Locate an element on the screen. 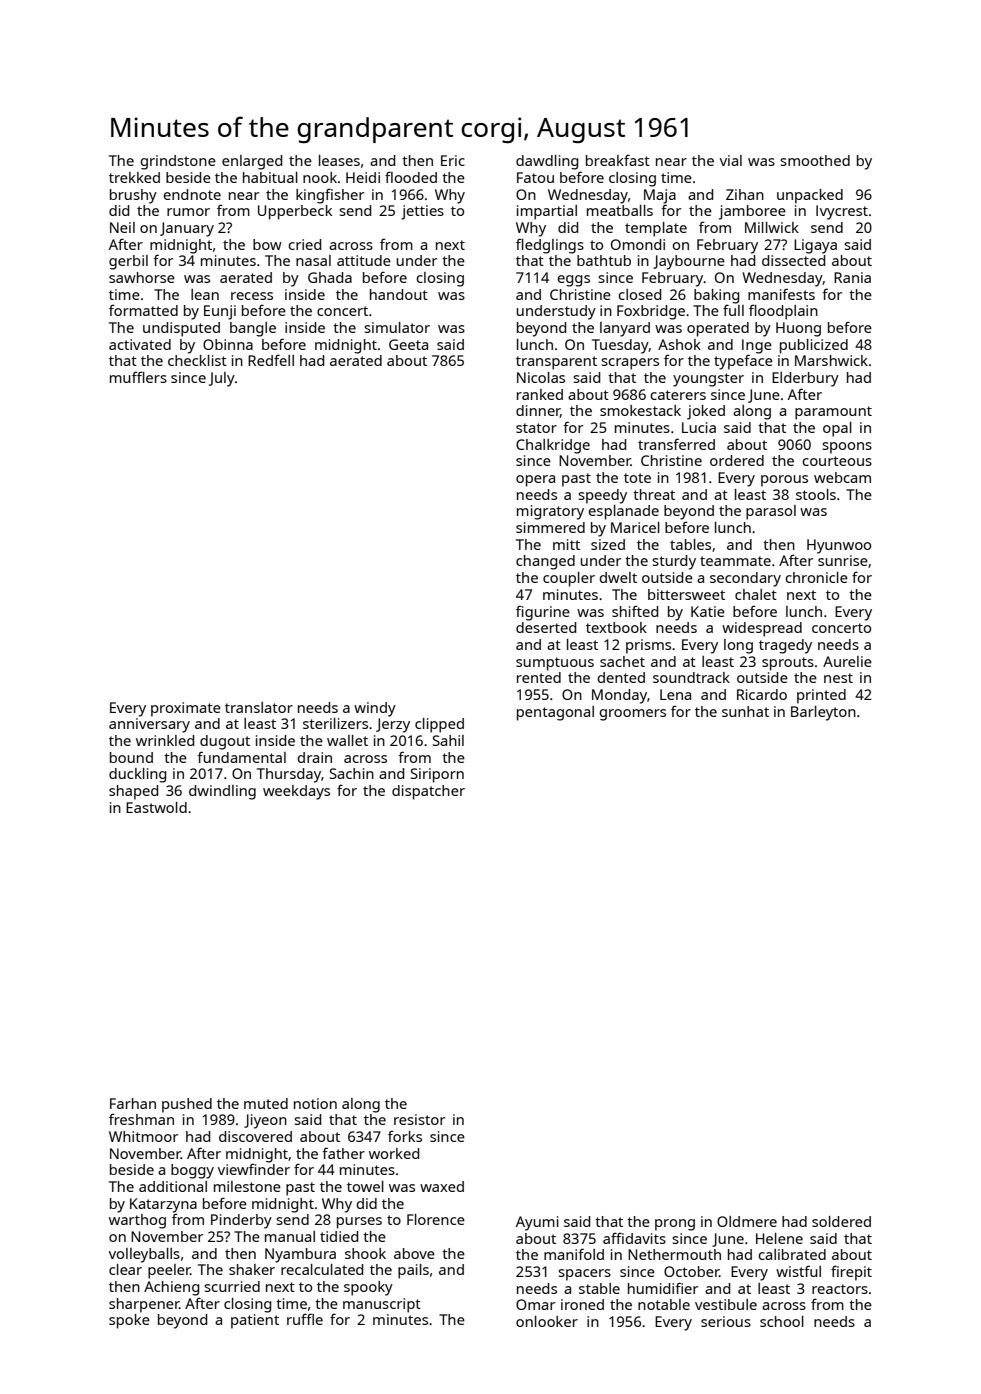 The image size is (981, 1394). grindstone is located at coordinates (178, 162).
